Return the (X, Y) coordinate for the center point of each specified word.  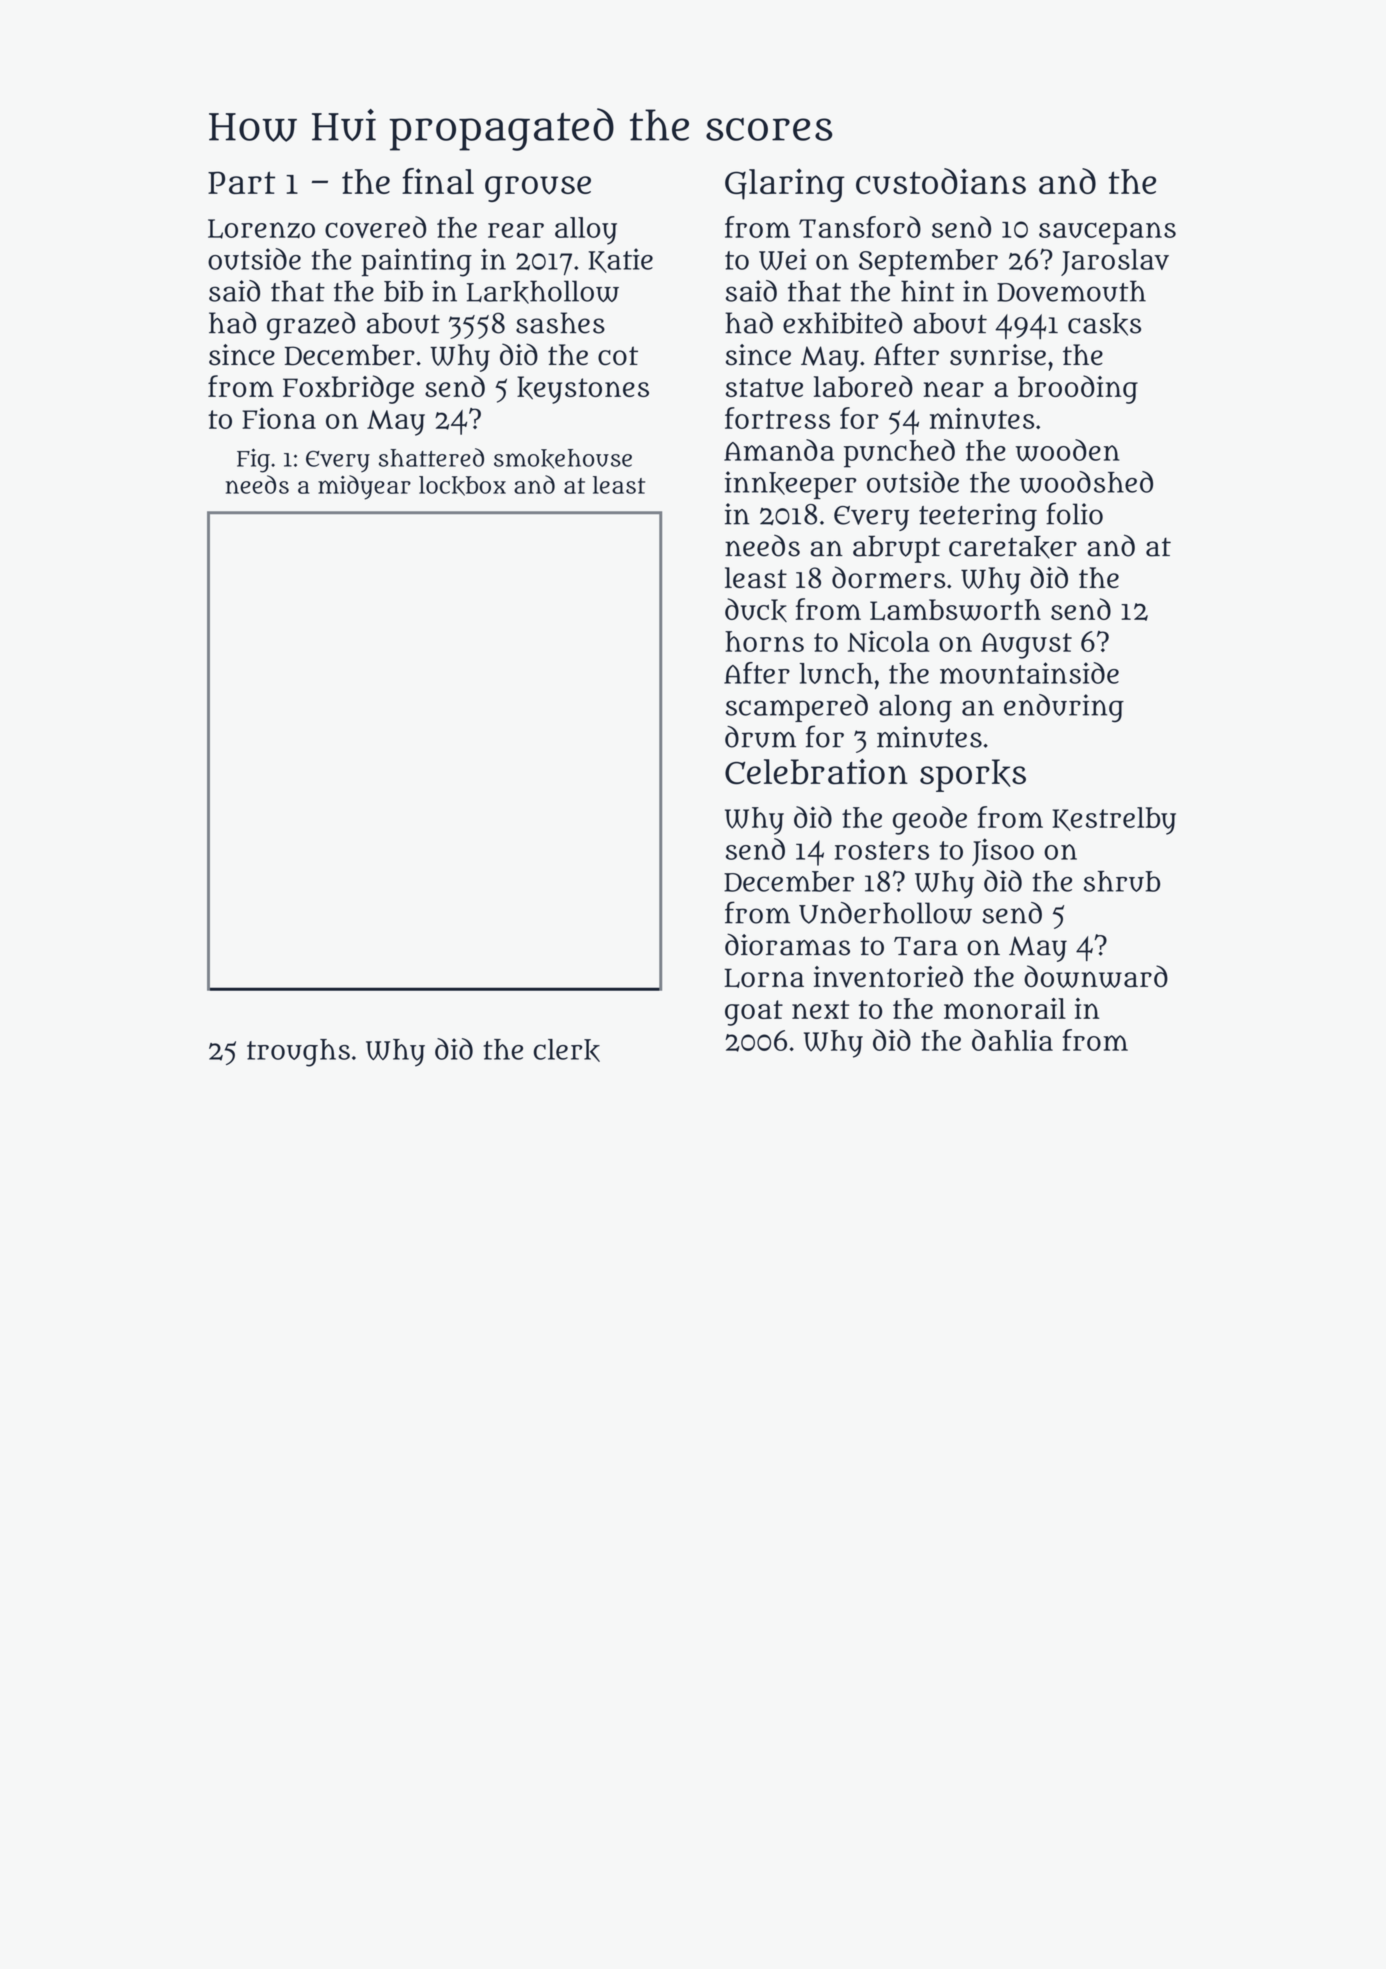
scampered (797, 708)
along (915, 708)
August (1026, 646)
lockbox (462, 486)
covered (375, 227)
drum (760, 737)
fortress (777, 418)
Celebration (816, 771)
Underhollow (885, 913)
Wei (782, 259)
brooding (1078, 389)
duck (756, 610)
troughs (298, 1053)
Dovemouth (1071, 291)
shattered (431, 457)
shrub (1122, 881)
